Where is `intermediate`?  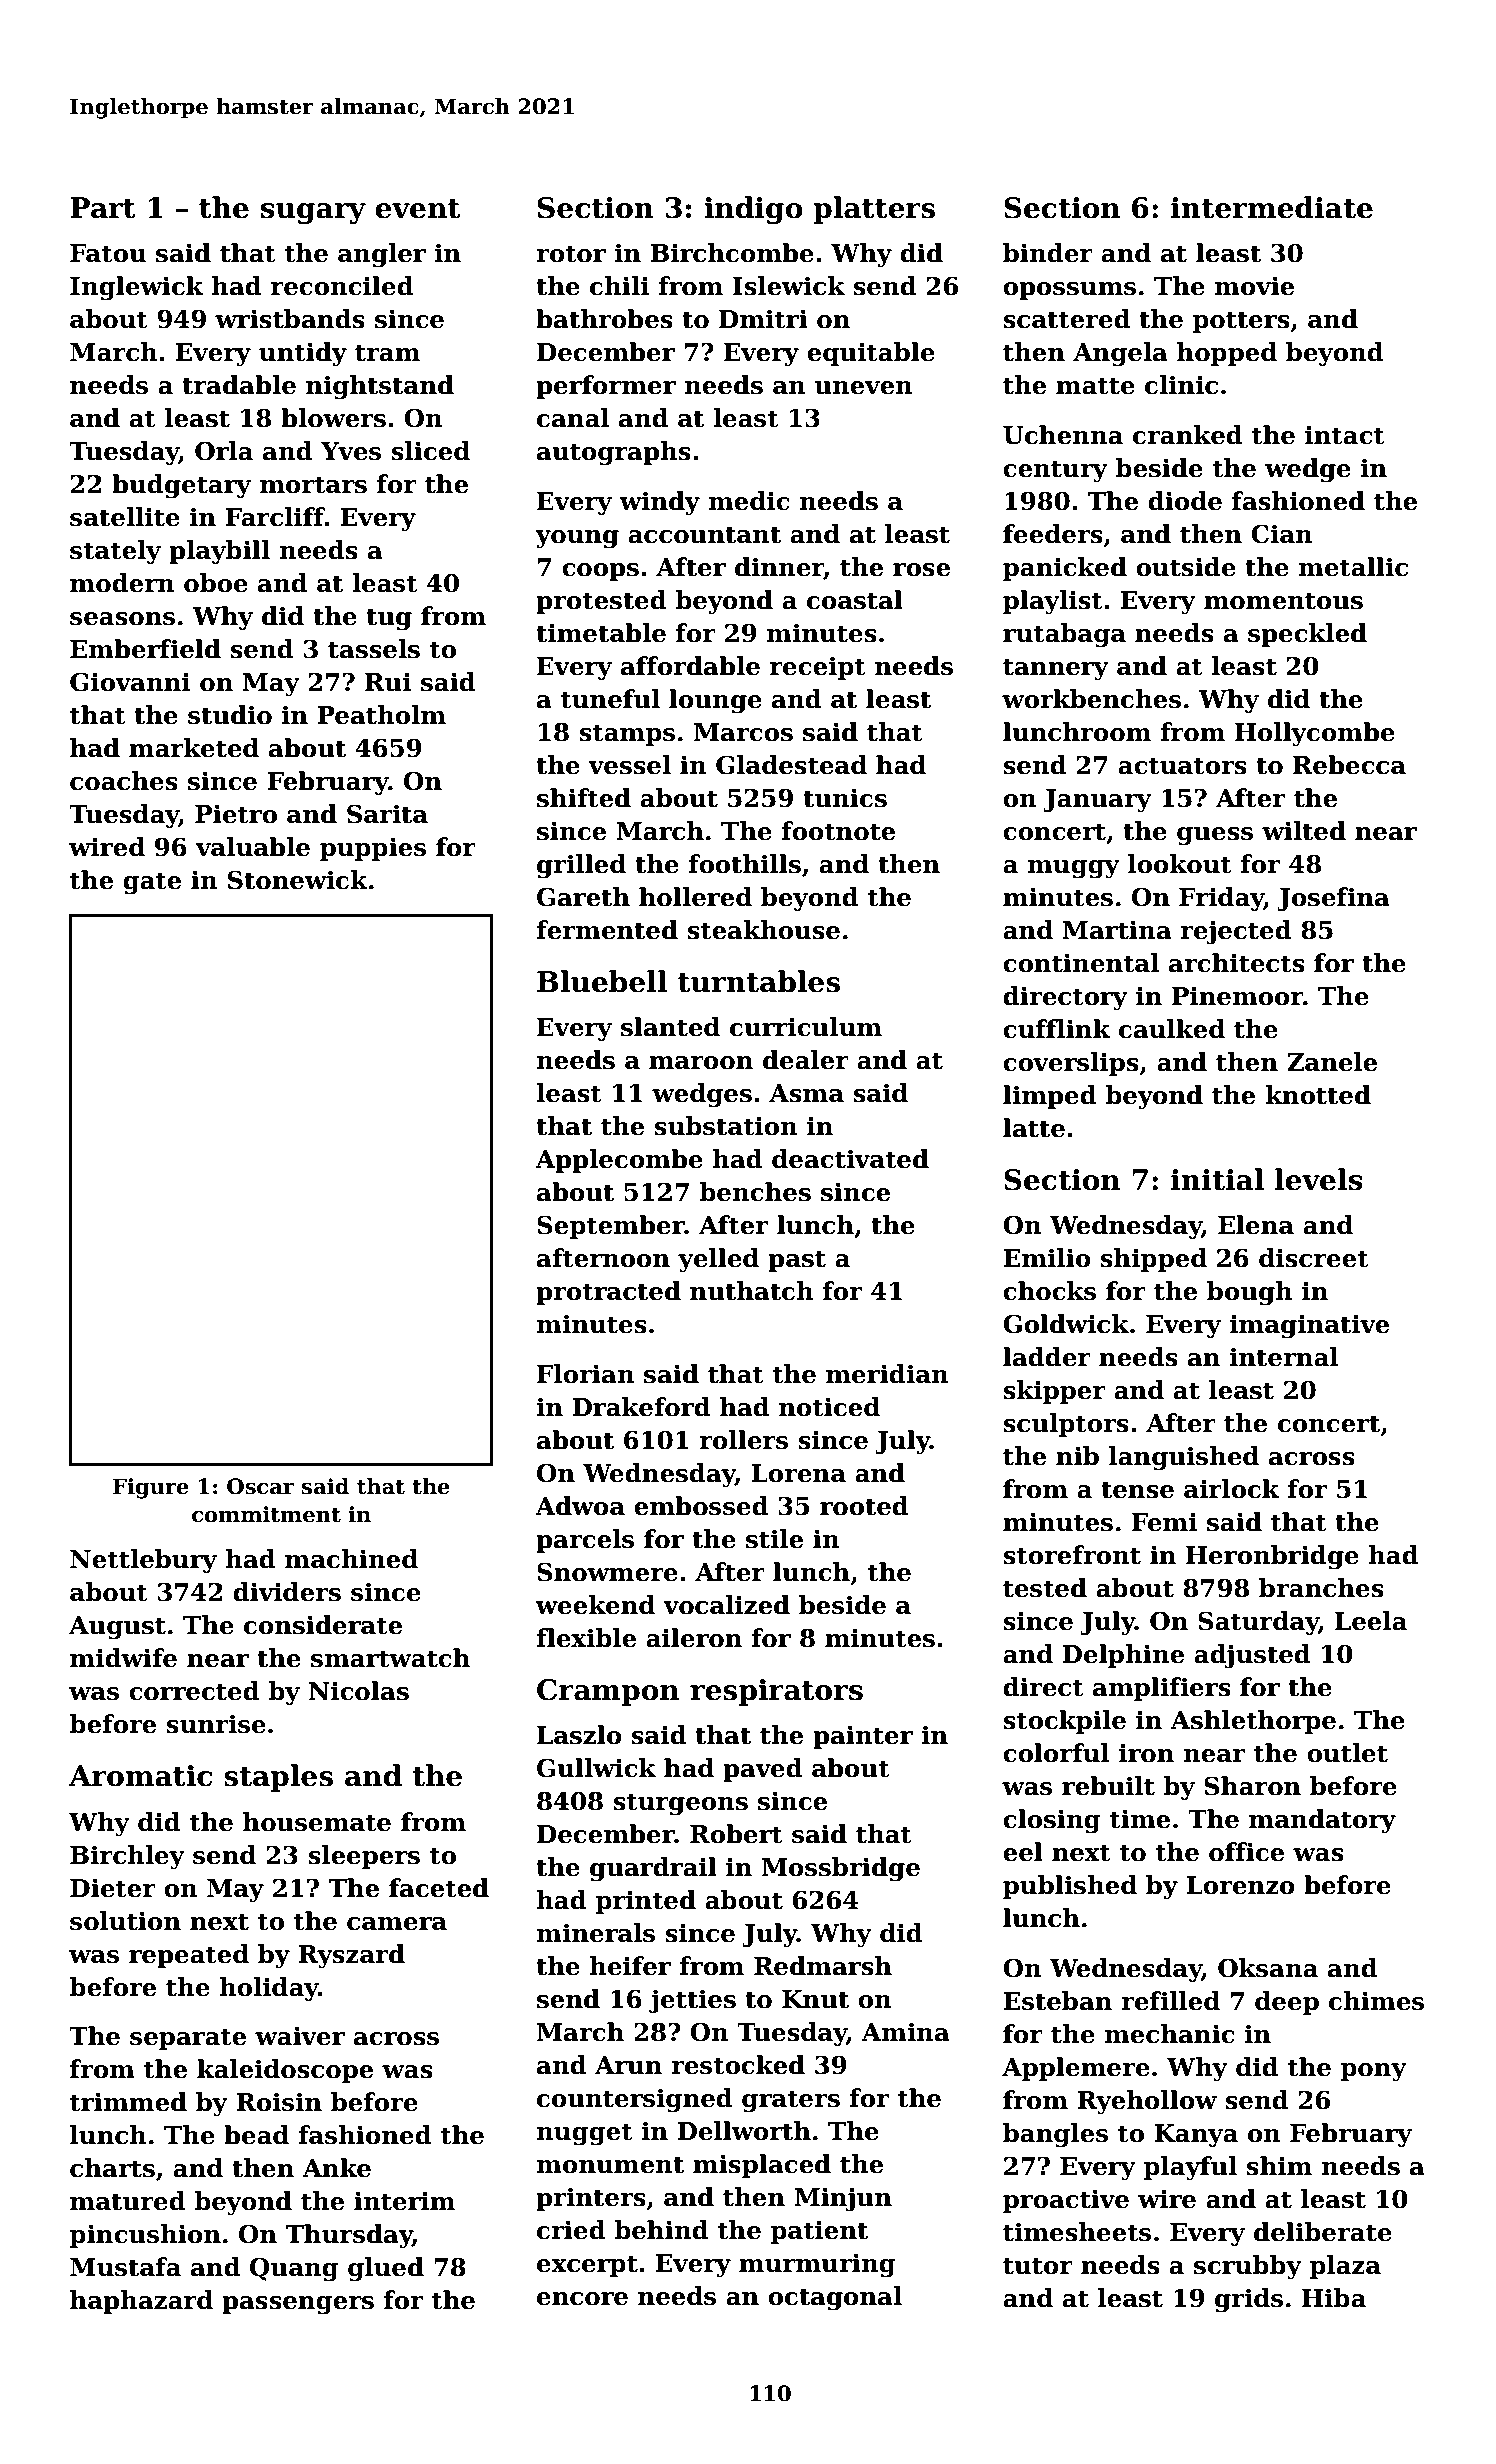
intermediate is located at coordinates (1272, 207).
